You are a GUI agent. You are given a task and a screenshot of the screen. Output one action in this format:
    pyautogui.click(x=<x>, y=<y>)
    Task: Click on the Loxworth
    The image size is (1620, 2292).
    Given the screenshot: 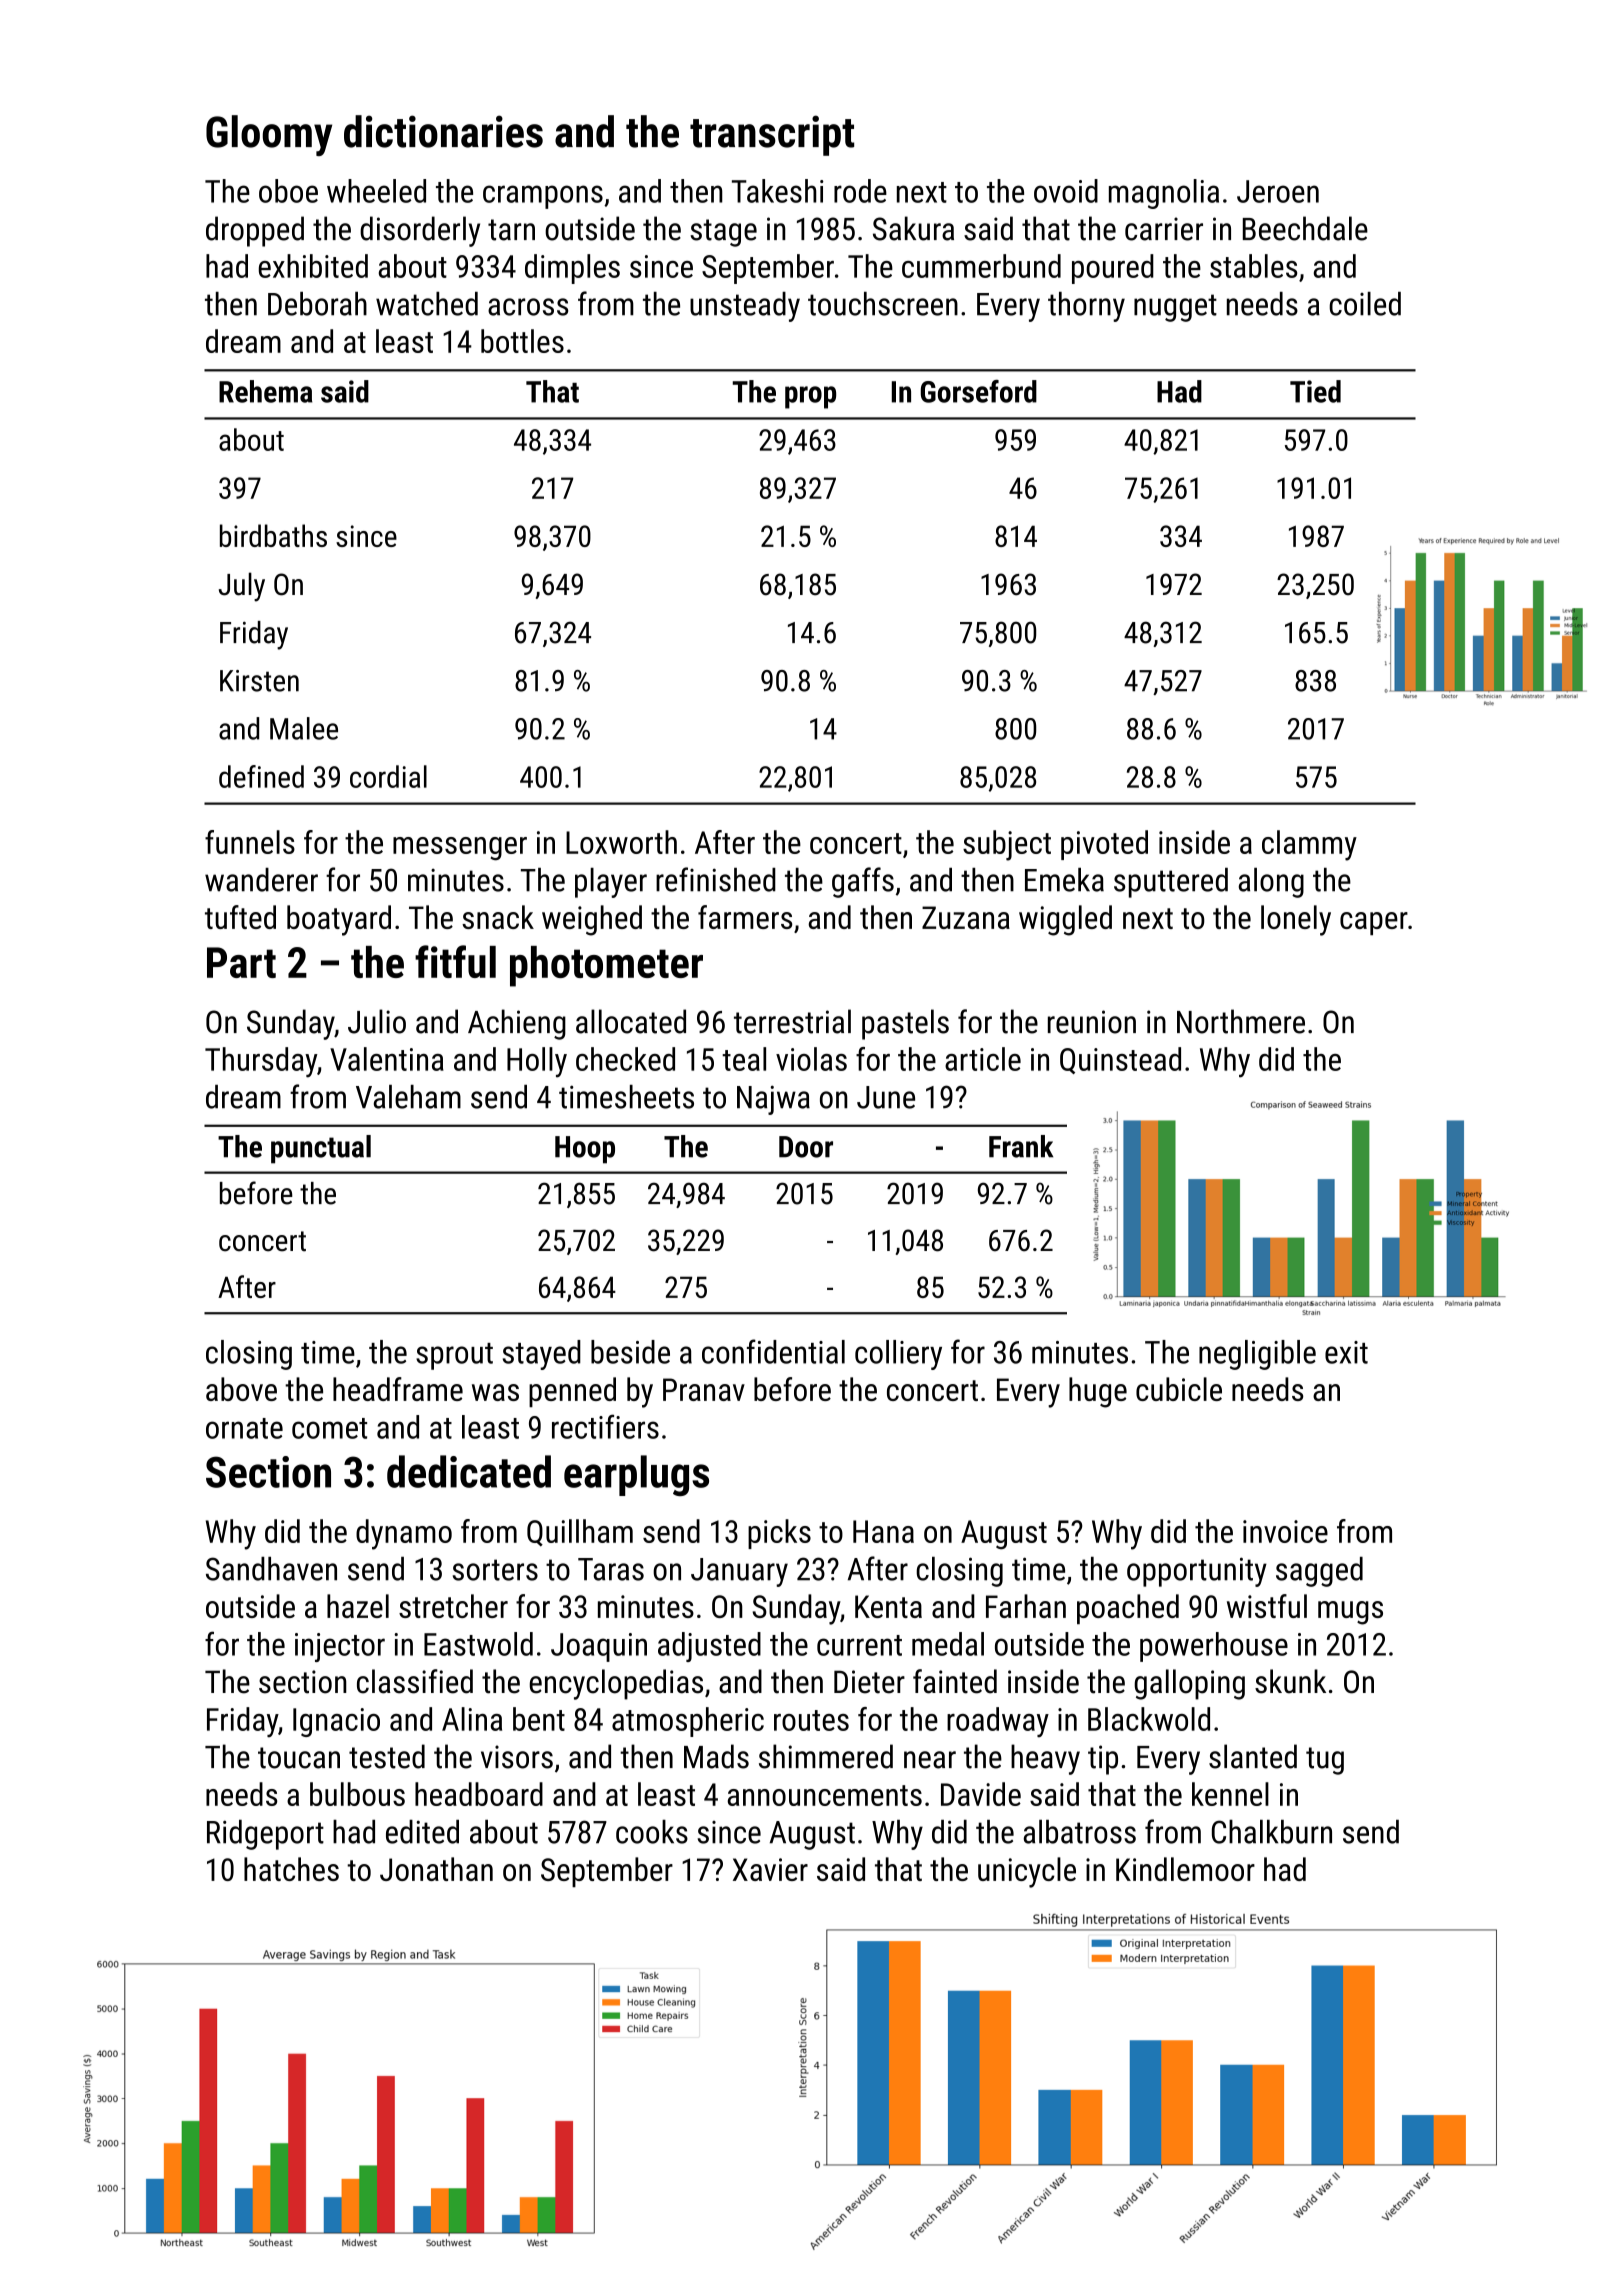 What is the action you would take?
    pyautogui.click(x=621, y=842)
